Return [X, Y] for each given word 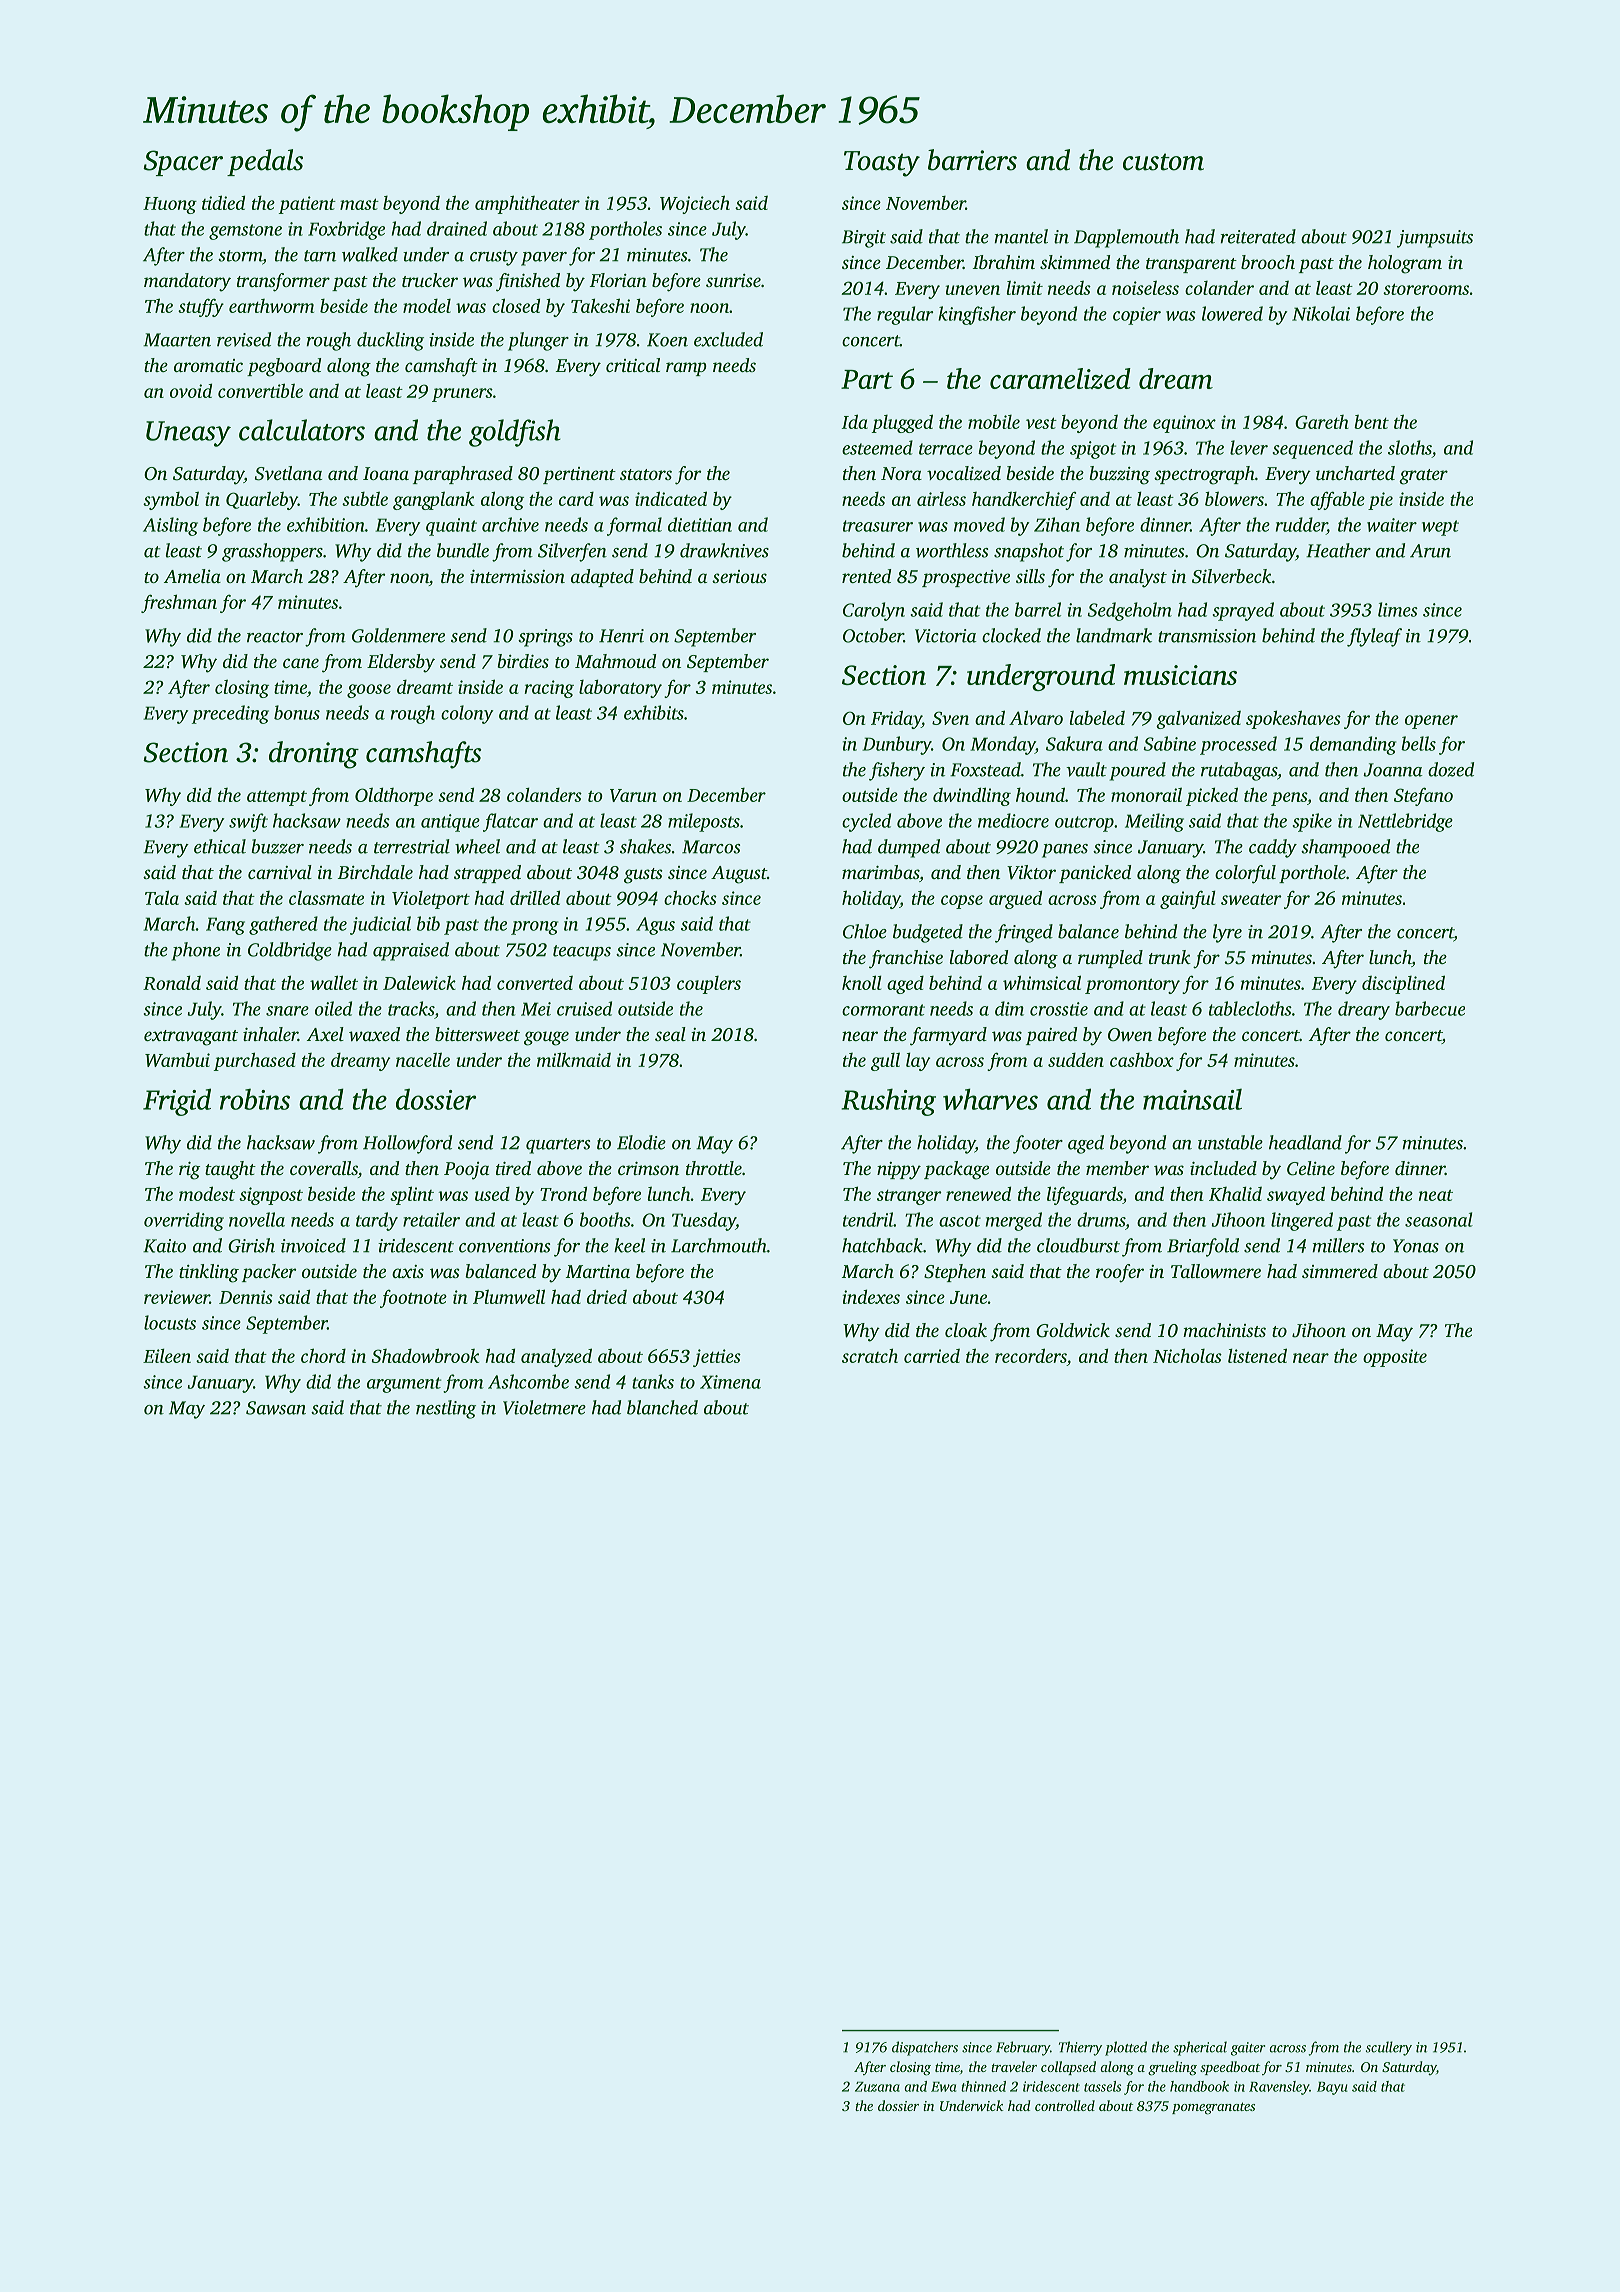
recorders [1031, 1357]
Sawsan [276, 1408]
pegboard [284, 367]
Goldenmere [398, 635]
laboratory [620, 688]
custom [1163, 162]
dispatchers [925, 2048]
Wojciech [695, 204]
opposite [1395, 1358]
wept [1440, 528]
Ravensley [1279, 2088]
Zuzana [877, 2087]
